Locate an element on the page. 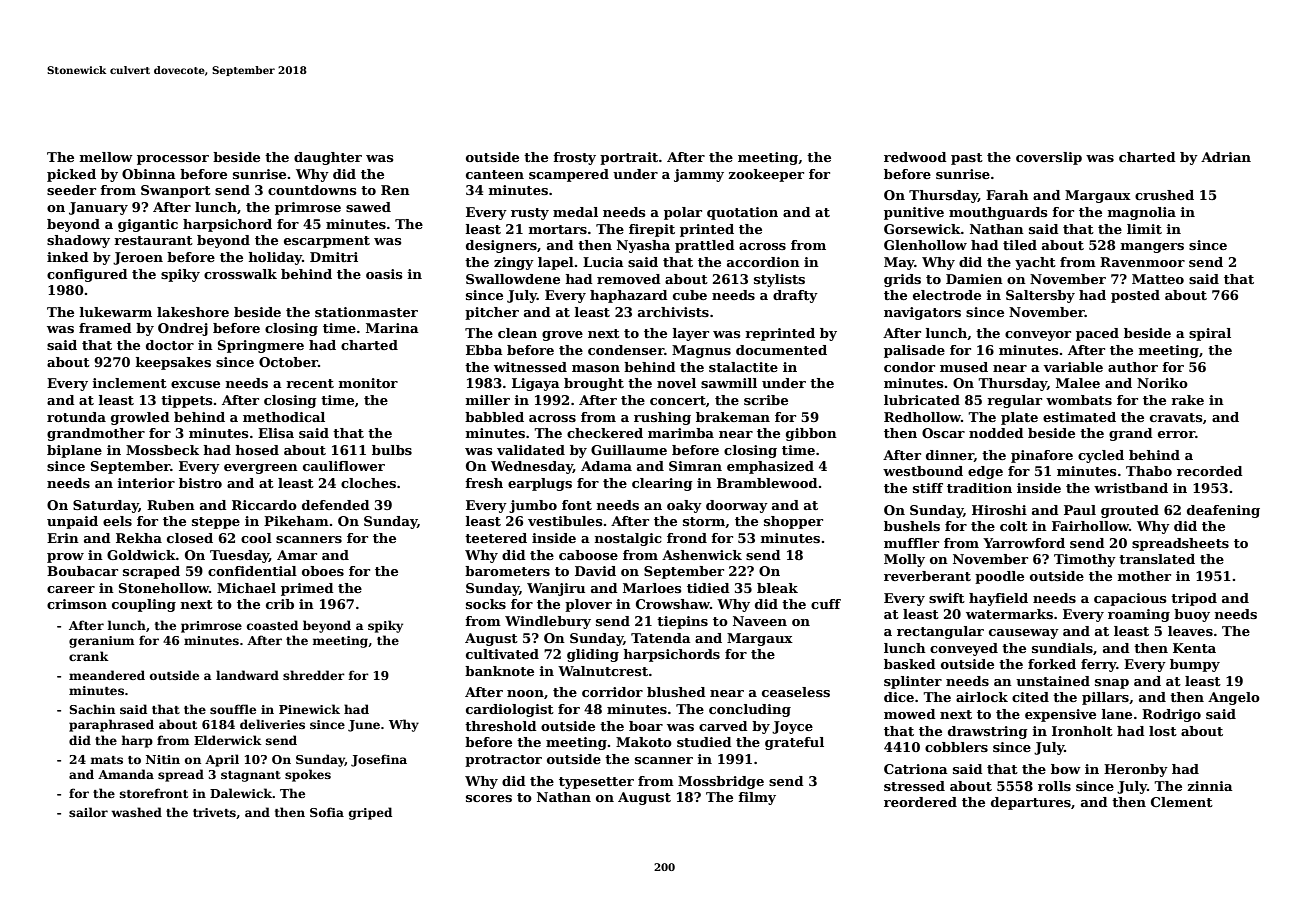  Walnutcrest is located at coordinates (603, 671).
